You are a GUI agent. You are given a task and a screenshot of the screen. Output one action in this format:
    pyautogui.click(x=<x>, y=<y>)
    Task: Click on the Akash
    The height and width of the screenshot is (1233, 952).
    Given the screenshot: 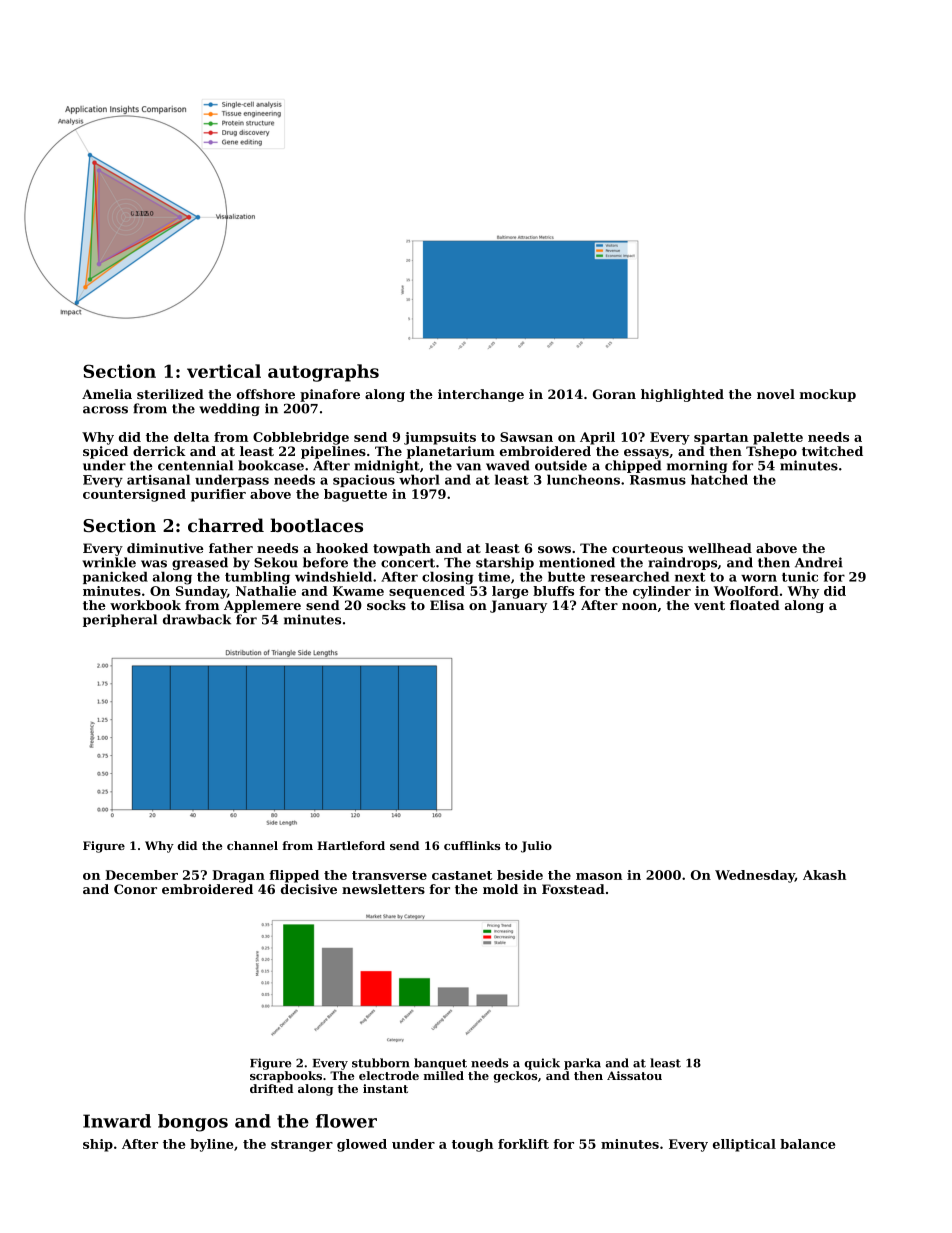 What is the action you would take?
    pyautogui.click(x=824, y=875)
